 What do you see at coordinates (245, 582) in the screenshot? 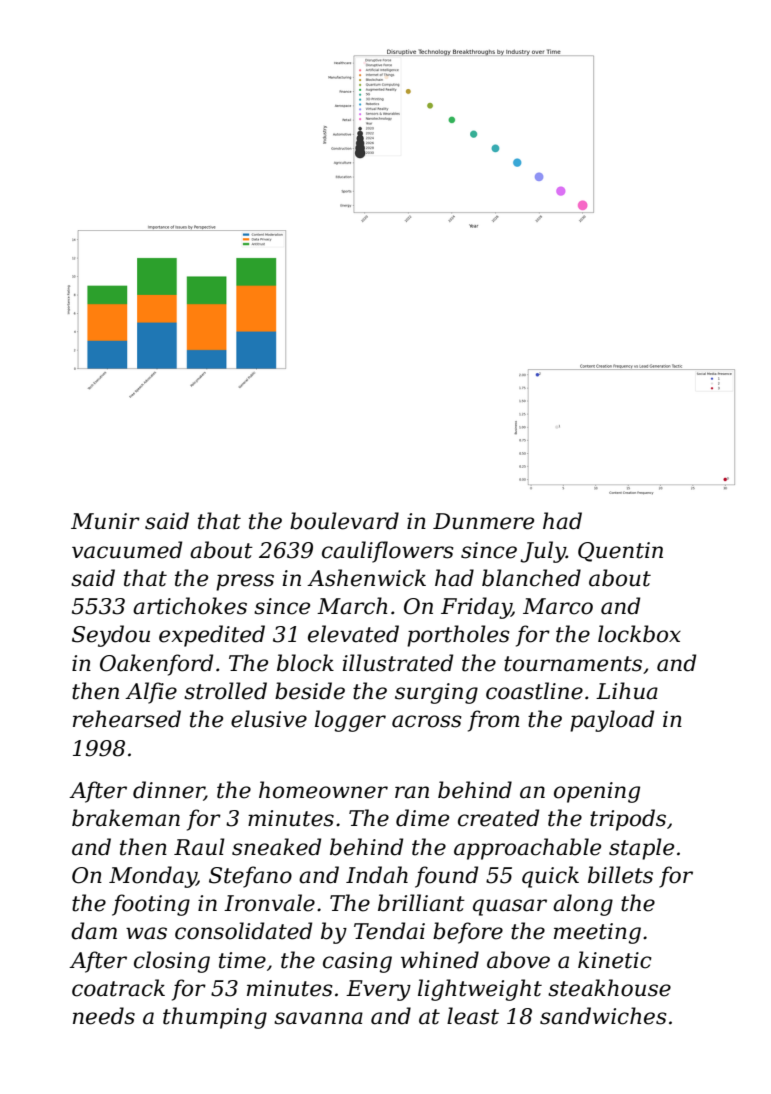
I see `press` at bounding box center [245, 582].
